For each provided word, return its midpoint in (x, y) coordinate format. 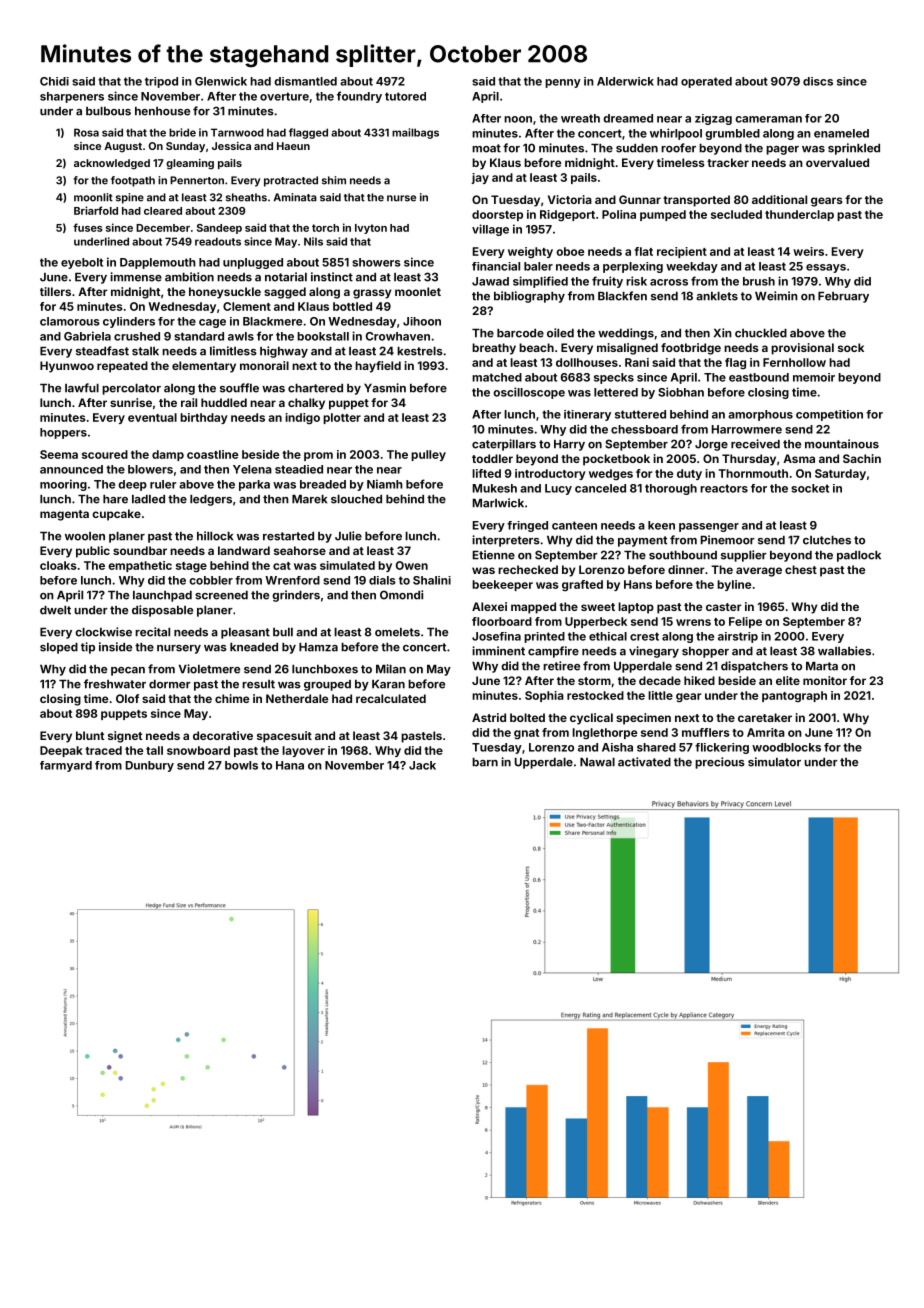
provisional (802, 349)
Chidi (54, 81)
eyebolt (82, 263)
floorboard (502, 621)
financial (496, 266)
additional (779, 199)
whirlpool (676, 134)
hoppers (63, 433)
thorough (671, 489)
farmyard (66, 766)
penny (563, 83)
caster (724, 607)
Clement (247, 306)
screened (221, 595)
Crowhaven (398, 336)
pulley (428, 455)
